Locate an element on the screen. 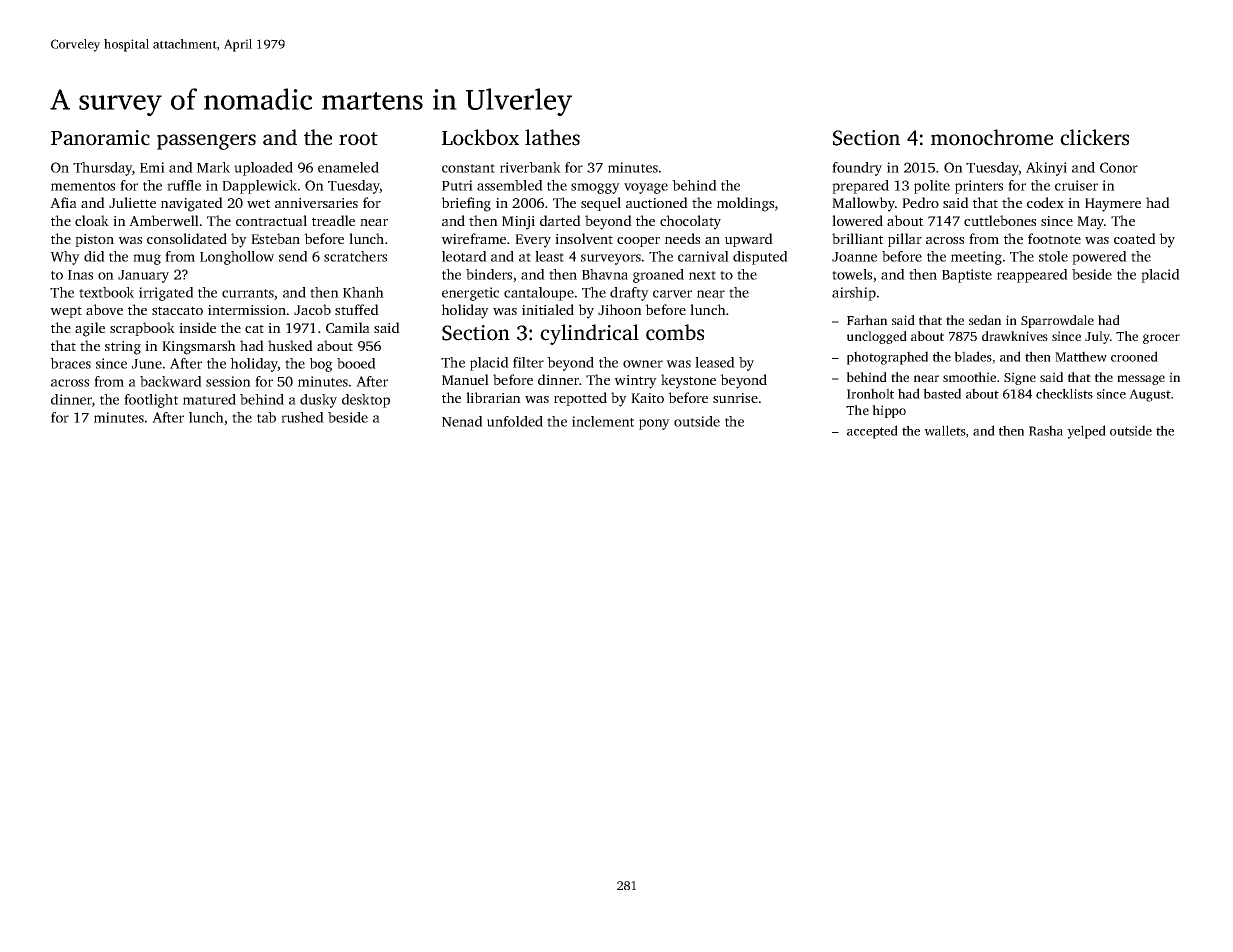  root is located at coordinates (358, 139).
